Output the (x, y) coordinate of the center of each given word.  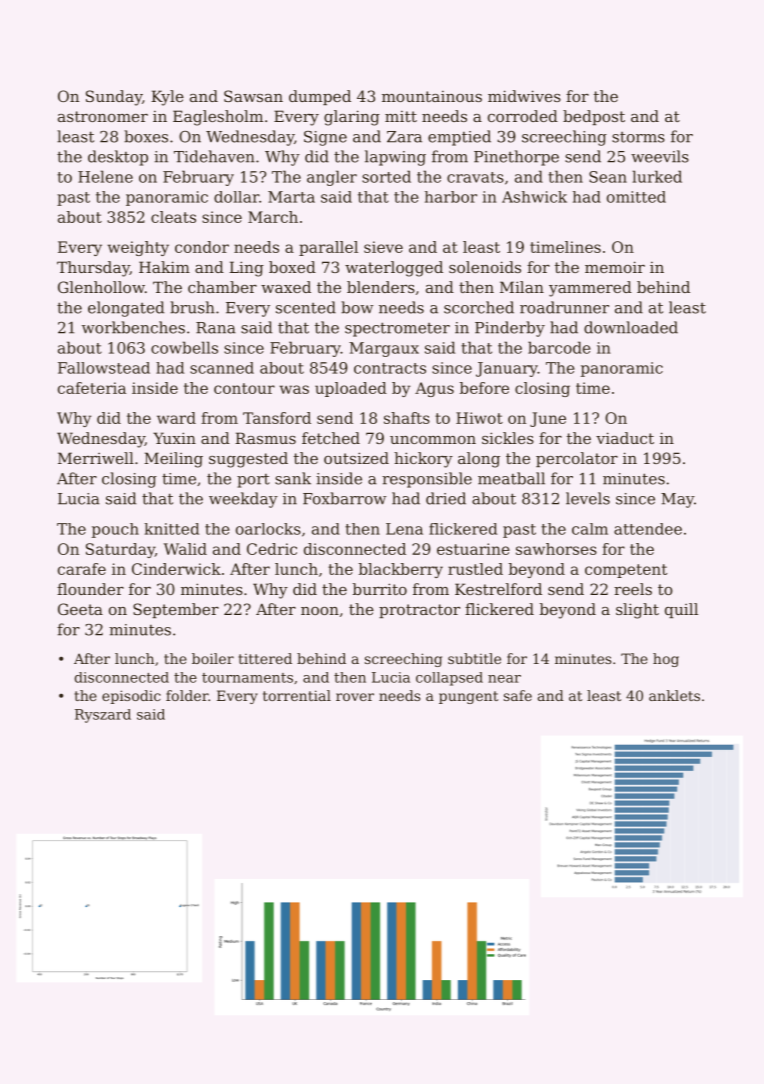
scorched (479, 307)
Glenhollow (101, 287)
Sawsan (253, 96)
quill (681, 610)
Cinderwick (176, 569)
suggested (248, 460)
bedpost (594, 117)
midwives (524, 96)
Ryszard (103, 716)
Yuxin (174, 438)
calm (590, 529)
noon (320, 611)
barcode (559, 347)
